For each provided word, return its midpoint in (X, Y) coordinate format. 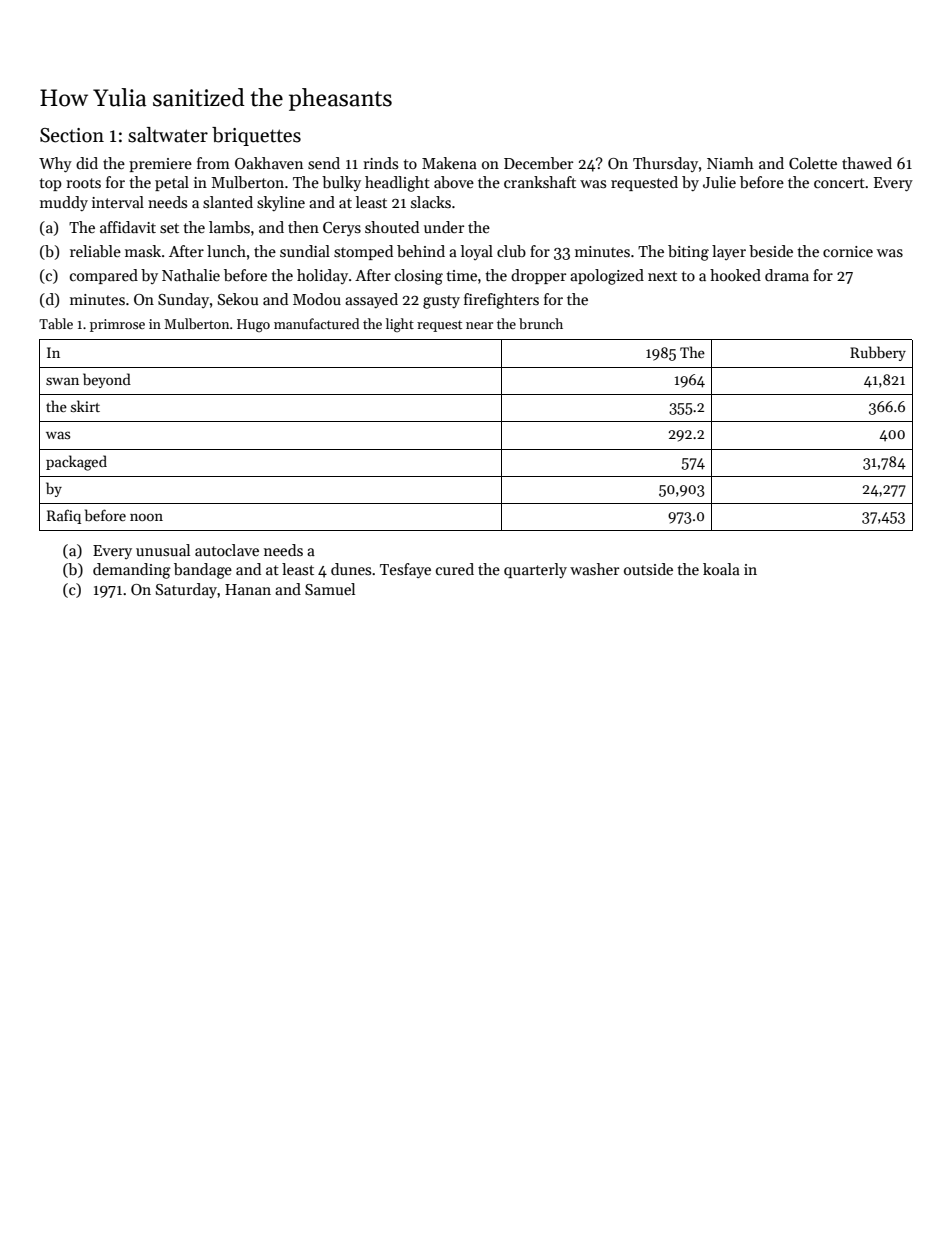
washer (594, 569)
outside (648, 569)
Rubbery (878, 353)
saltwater (168, 135)
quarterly (535, 570)
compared (104, 276)
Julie (719, 182)
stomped (363, 252)
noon (146, 517)
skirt (85, 406)
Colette (813, 163)
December (538, 163)
